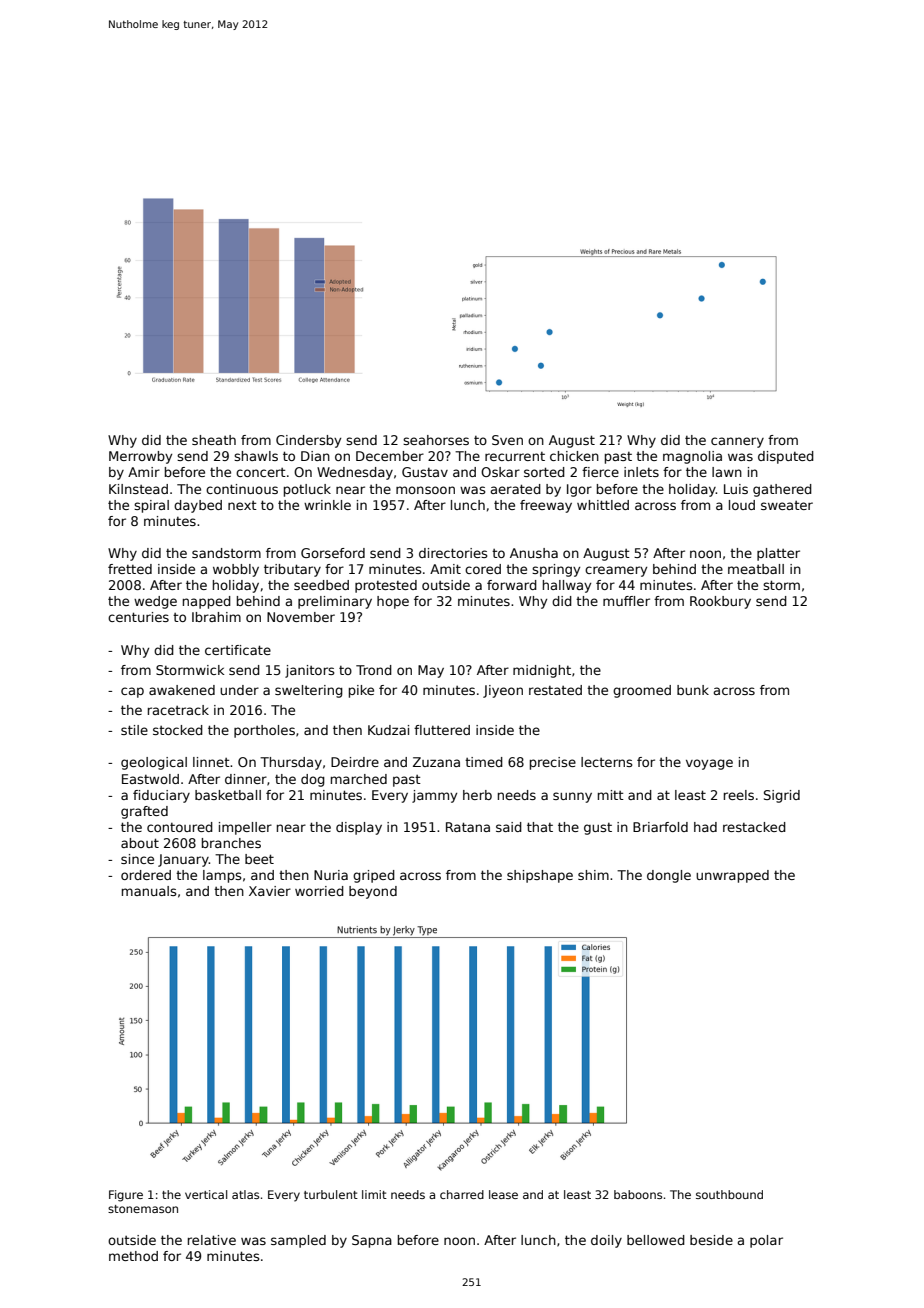 The image size is (924, 1308). Describe the element at coordinates (331, 1194) in the screenshot. I see `turbulent` at that location.
